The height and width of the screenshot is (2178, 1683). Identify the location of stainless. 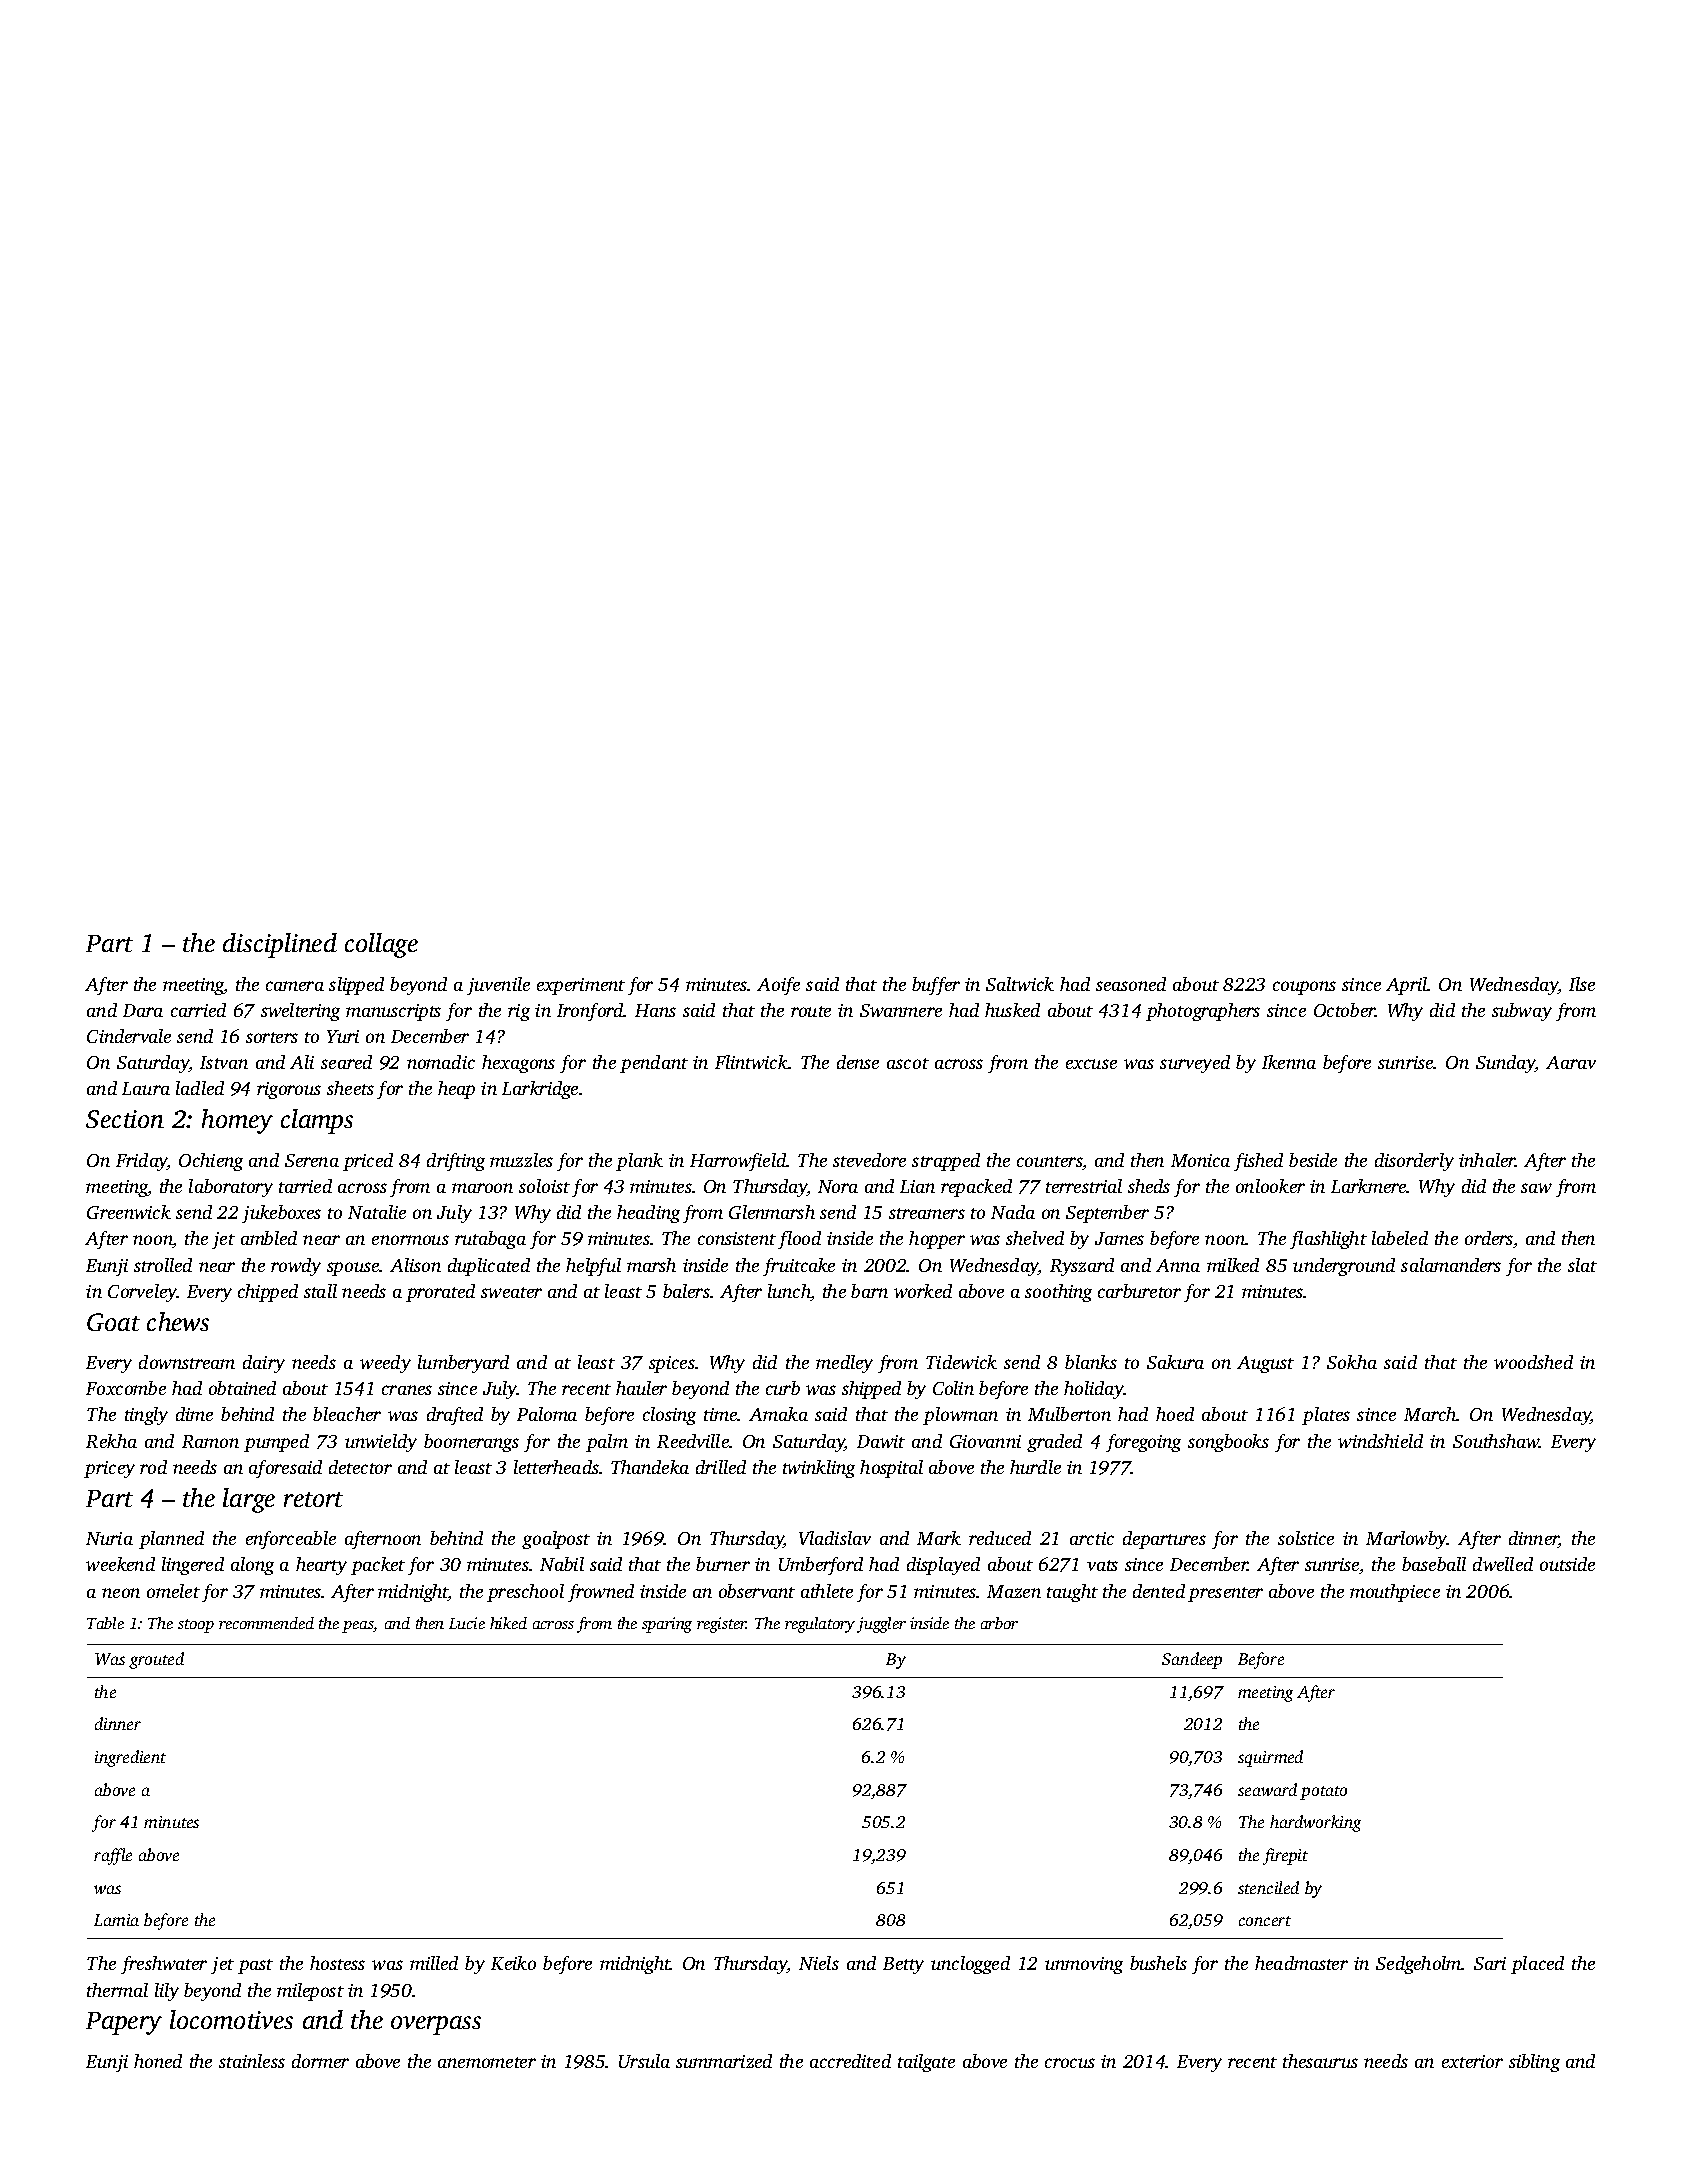
(252, 2061).
